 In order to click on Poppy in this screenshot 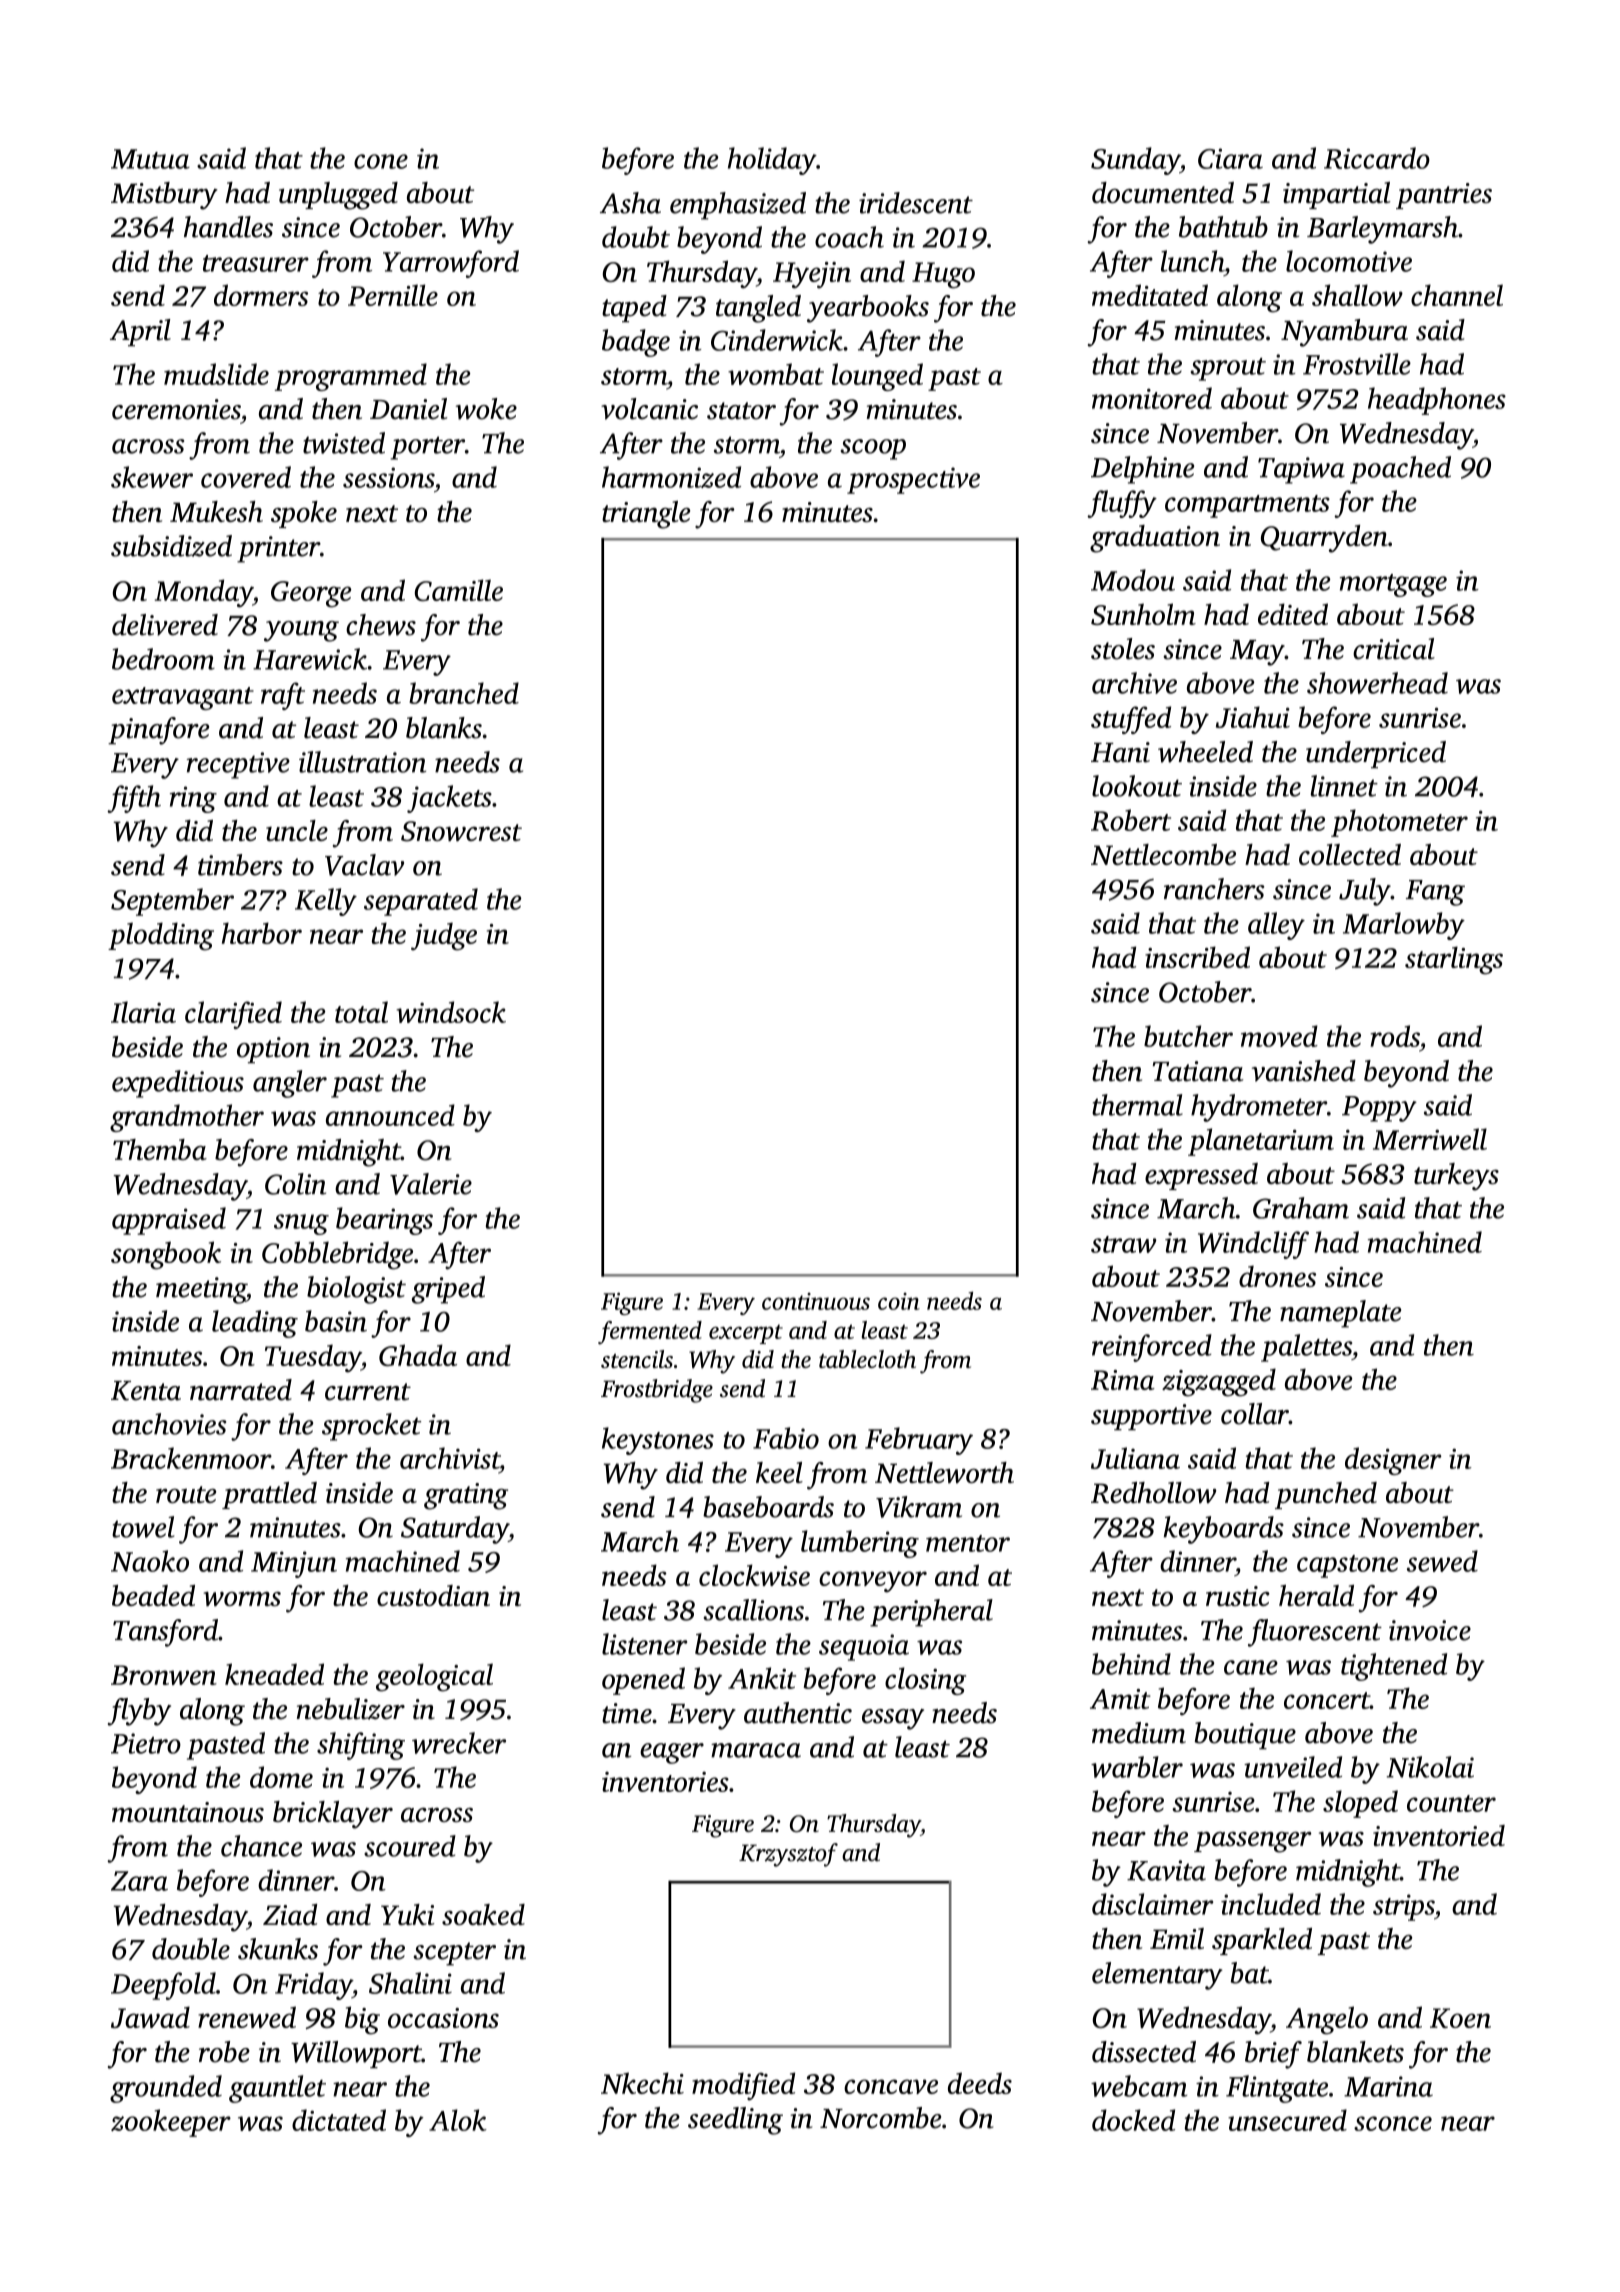, I will do `click(1379, 1109)`.
